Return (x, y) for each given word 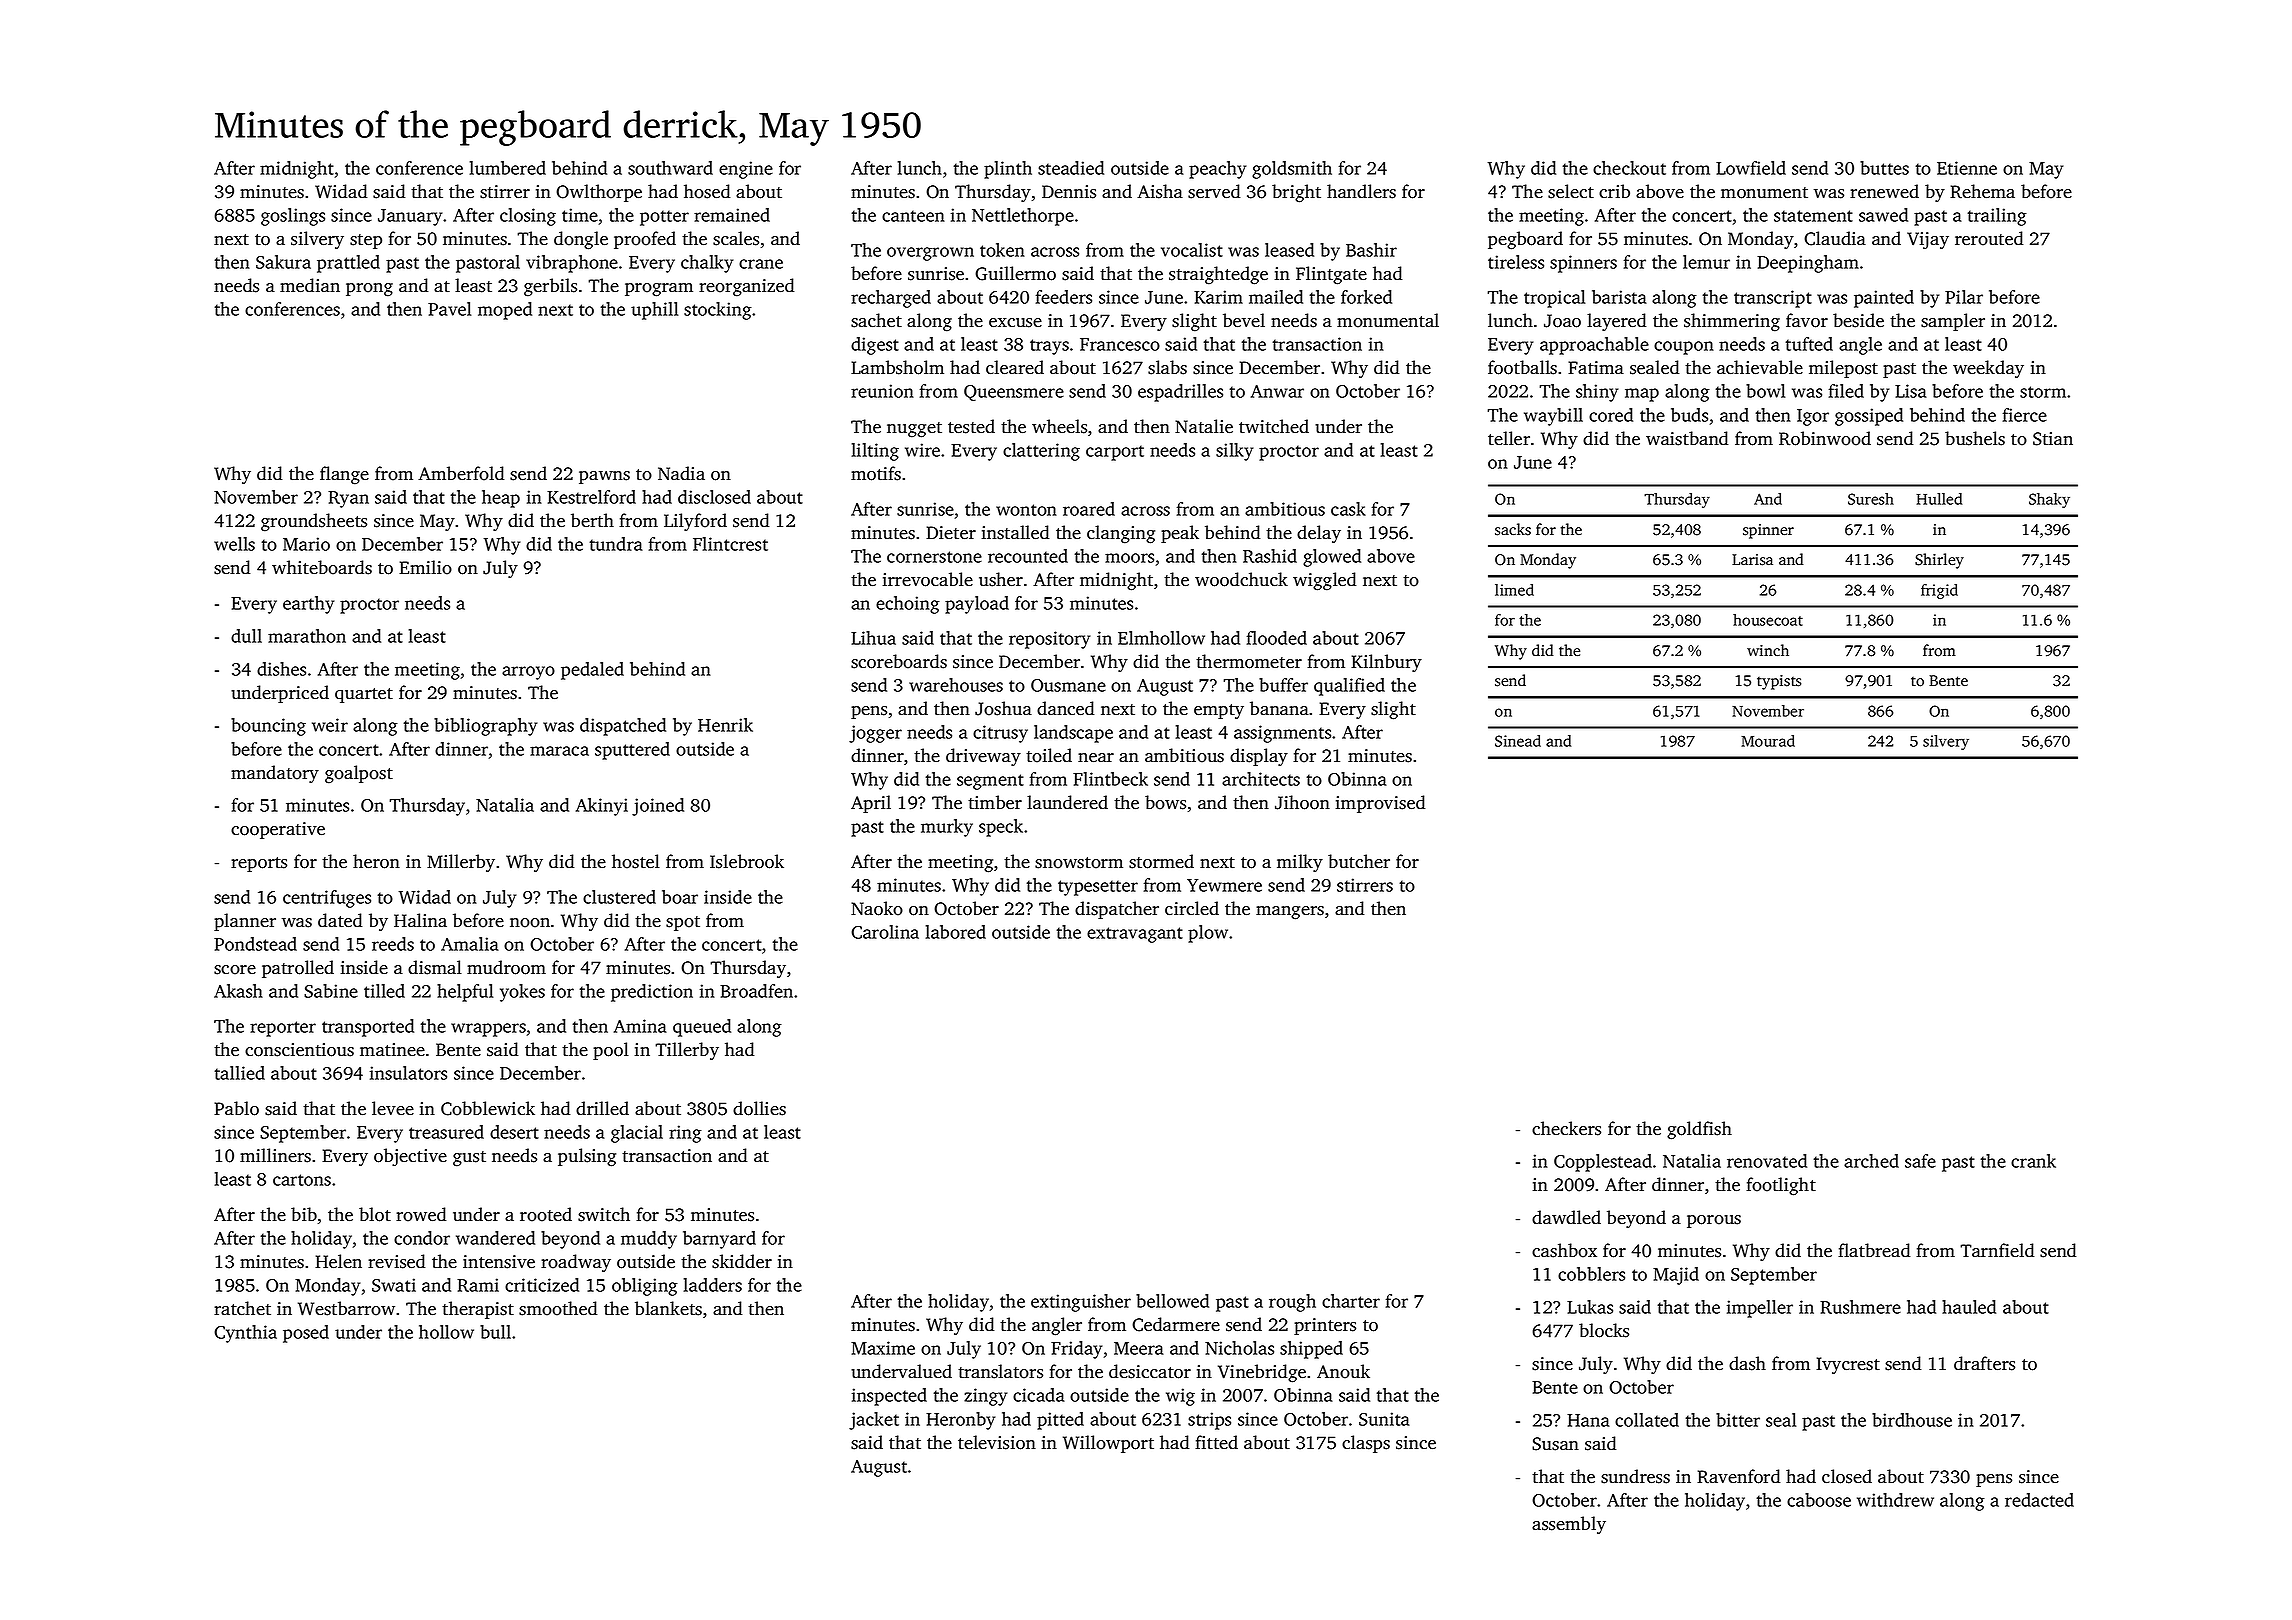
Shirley (1939, 561)
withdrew (1895, 1500)
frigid (1939, 591)
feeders (1064, 297)
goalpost (359, 774)
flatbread (1874, 1250)
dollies (759, 1108)
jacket (874, 1421)
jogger (875, 734)
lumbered (507, 168)
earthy (308, 605)
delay (1319, 534)
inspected (889, 1397)
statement (1813, 216)
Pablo (236, 1108)
